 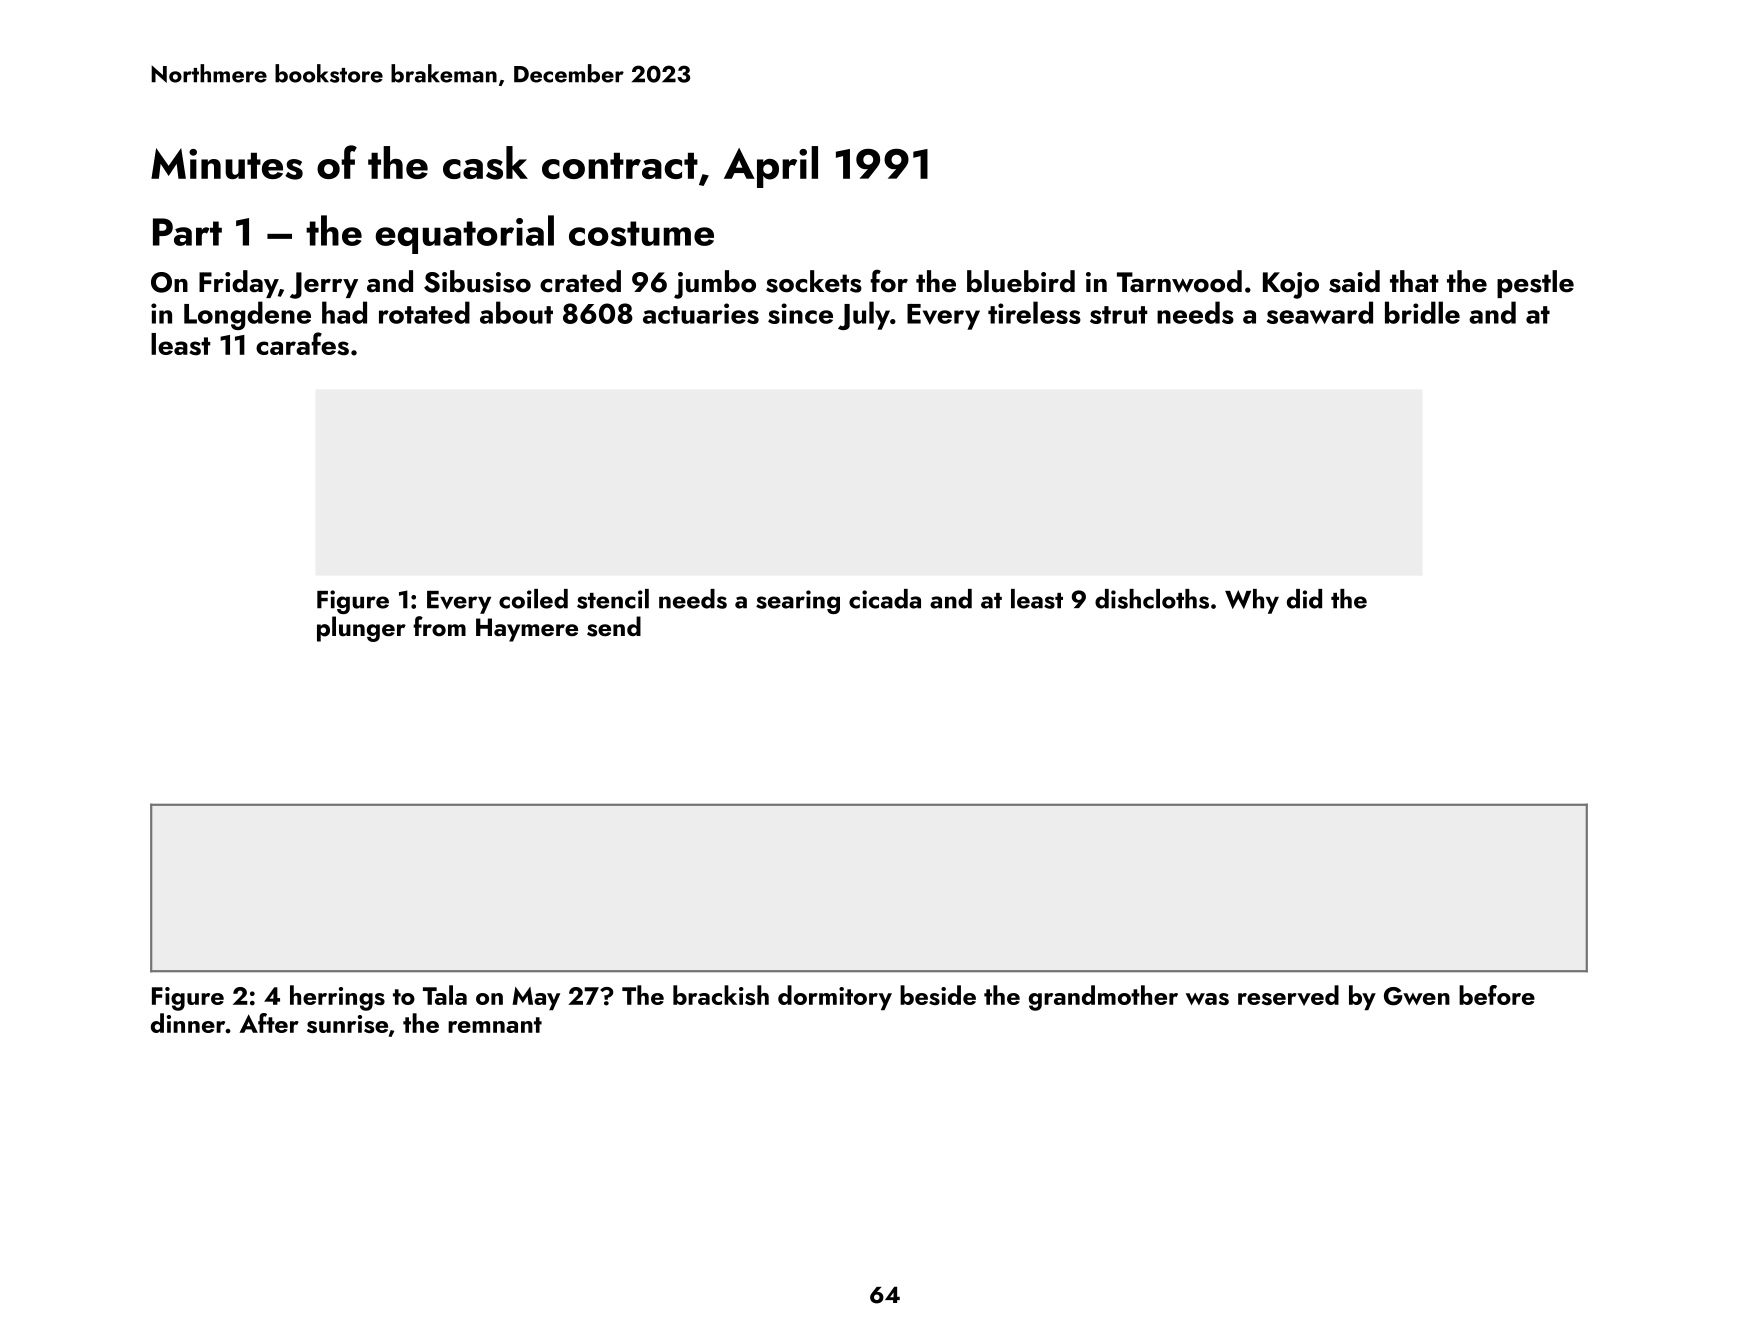 What do you see at coordinates (337, 998) in the screenshot?
I see `herrings` at bounding box center [337, 998].
